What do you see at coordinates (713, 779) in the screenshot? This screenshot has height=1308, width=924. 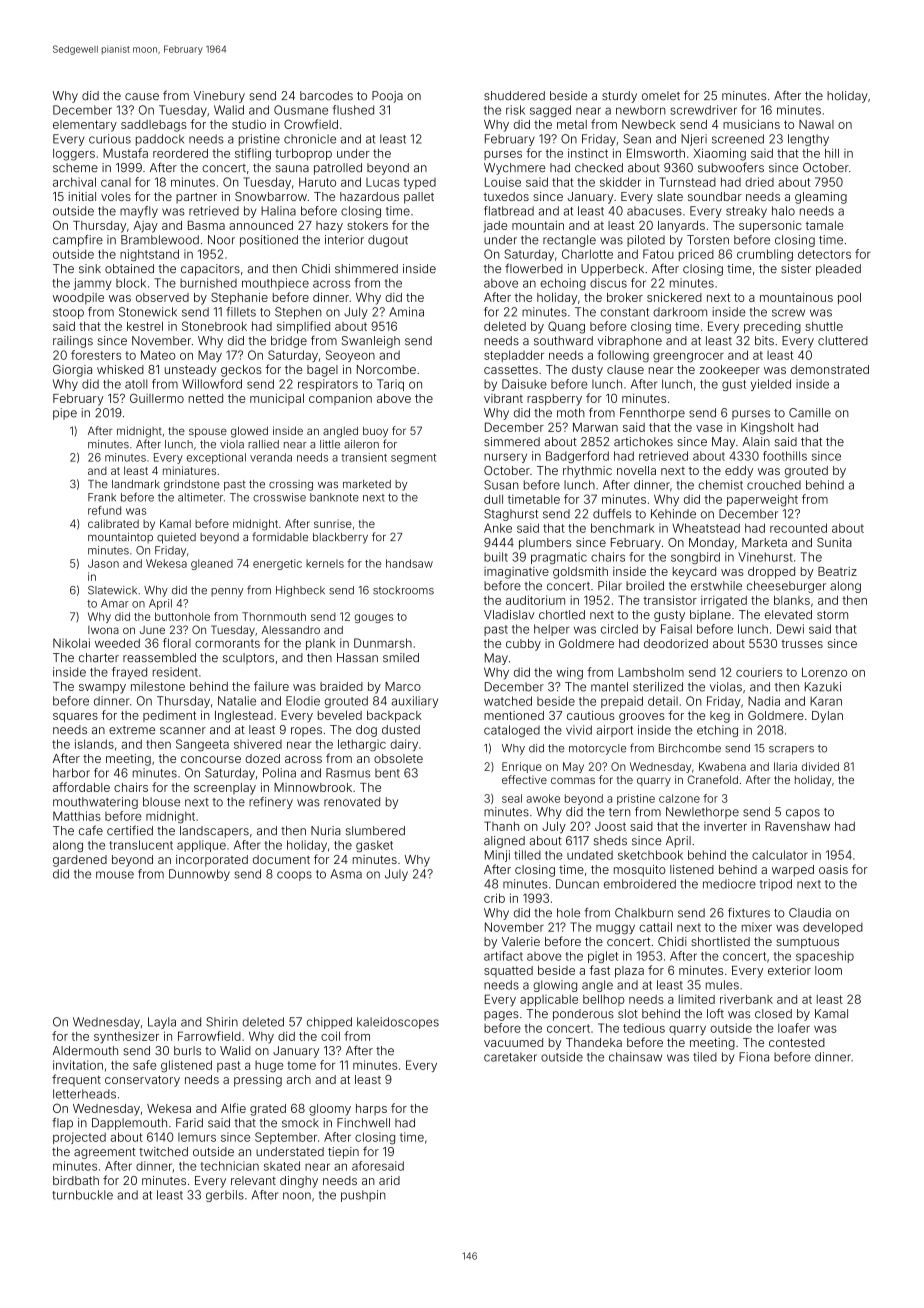 I see `Cranefold` at bounding box center [713, 779].
